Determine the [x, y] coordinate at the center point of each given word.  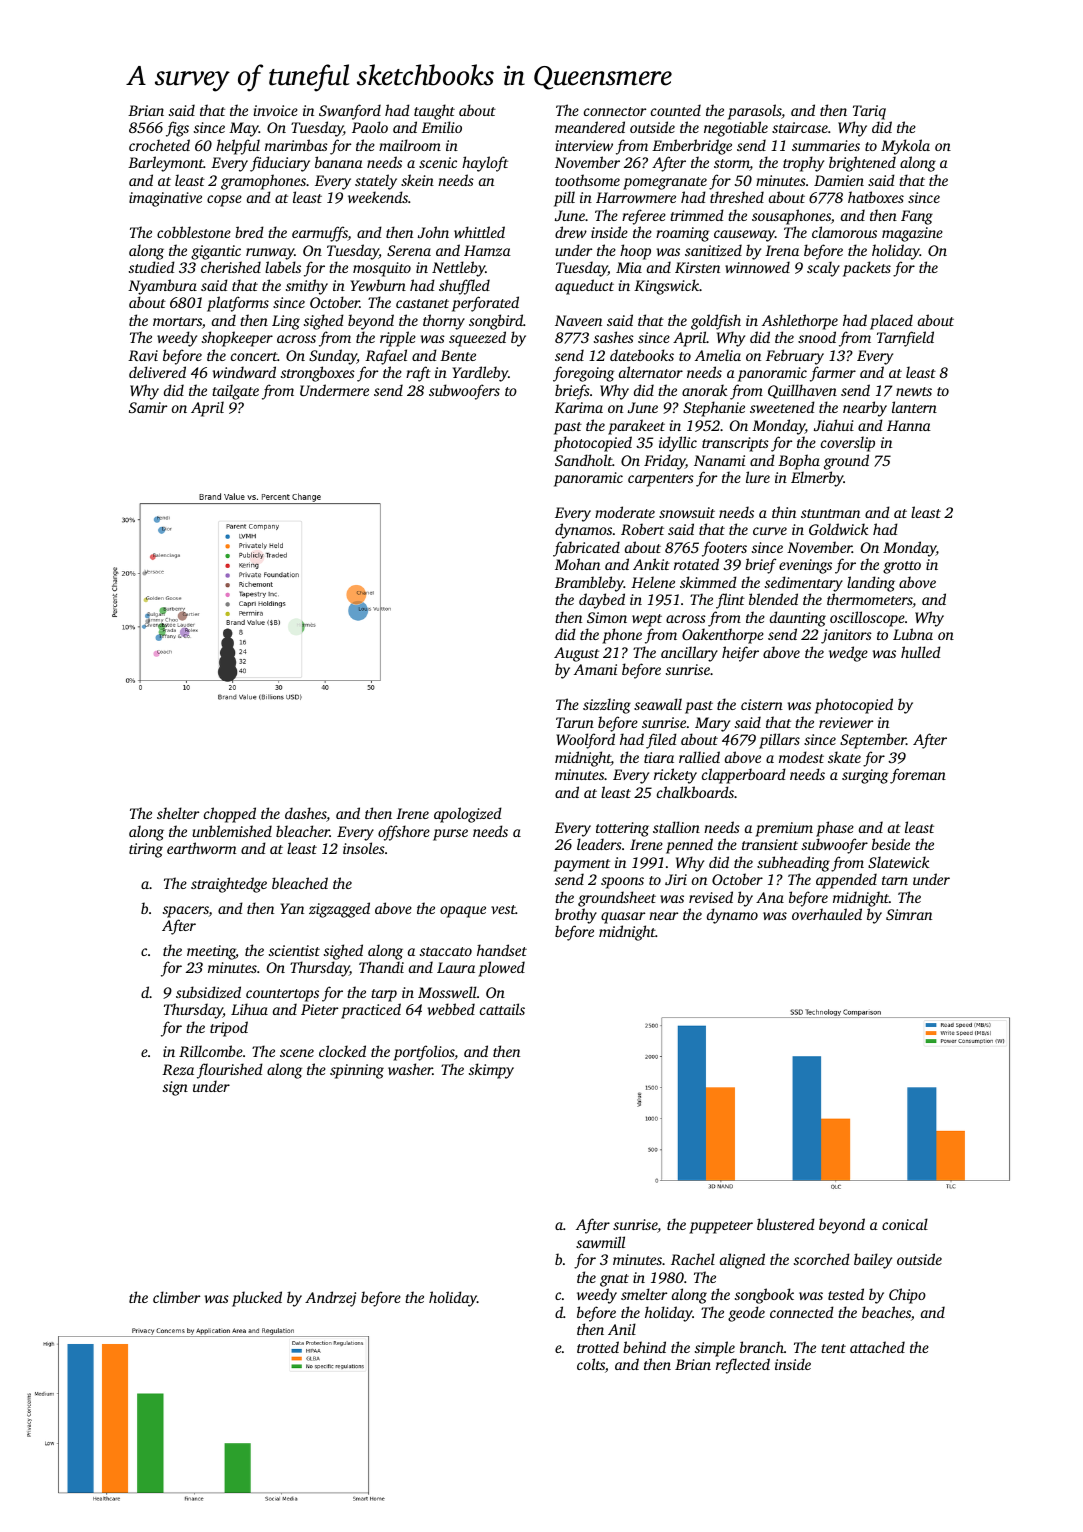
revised [711, 897]
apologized [468, 815]
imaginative [165, 199]
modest [801, 757]
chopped [230, 815]
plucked [257, 1299]
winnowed [757, 267]
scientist [294, 950]
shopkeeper [237, 339]
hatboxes [876, 197]
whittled [479, 232]
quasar [623, 918]
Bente [458, 355]
